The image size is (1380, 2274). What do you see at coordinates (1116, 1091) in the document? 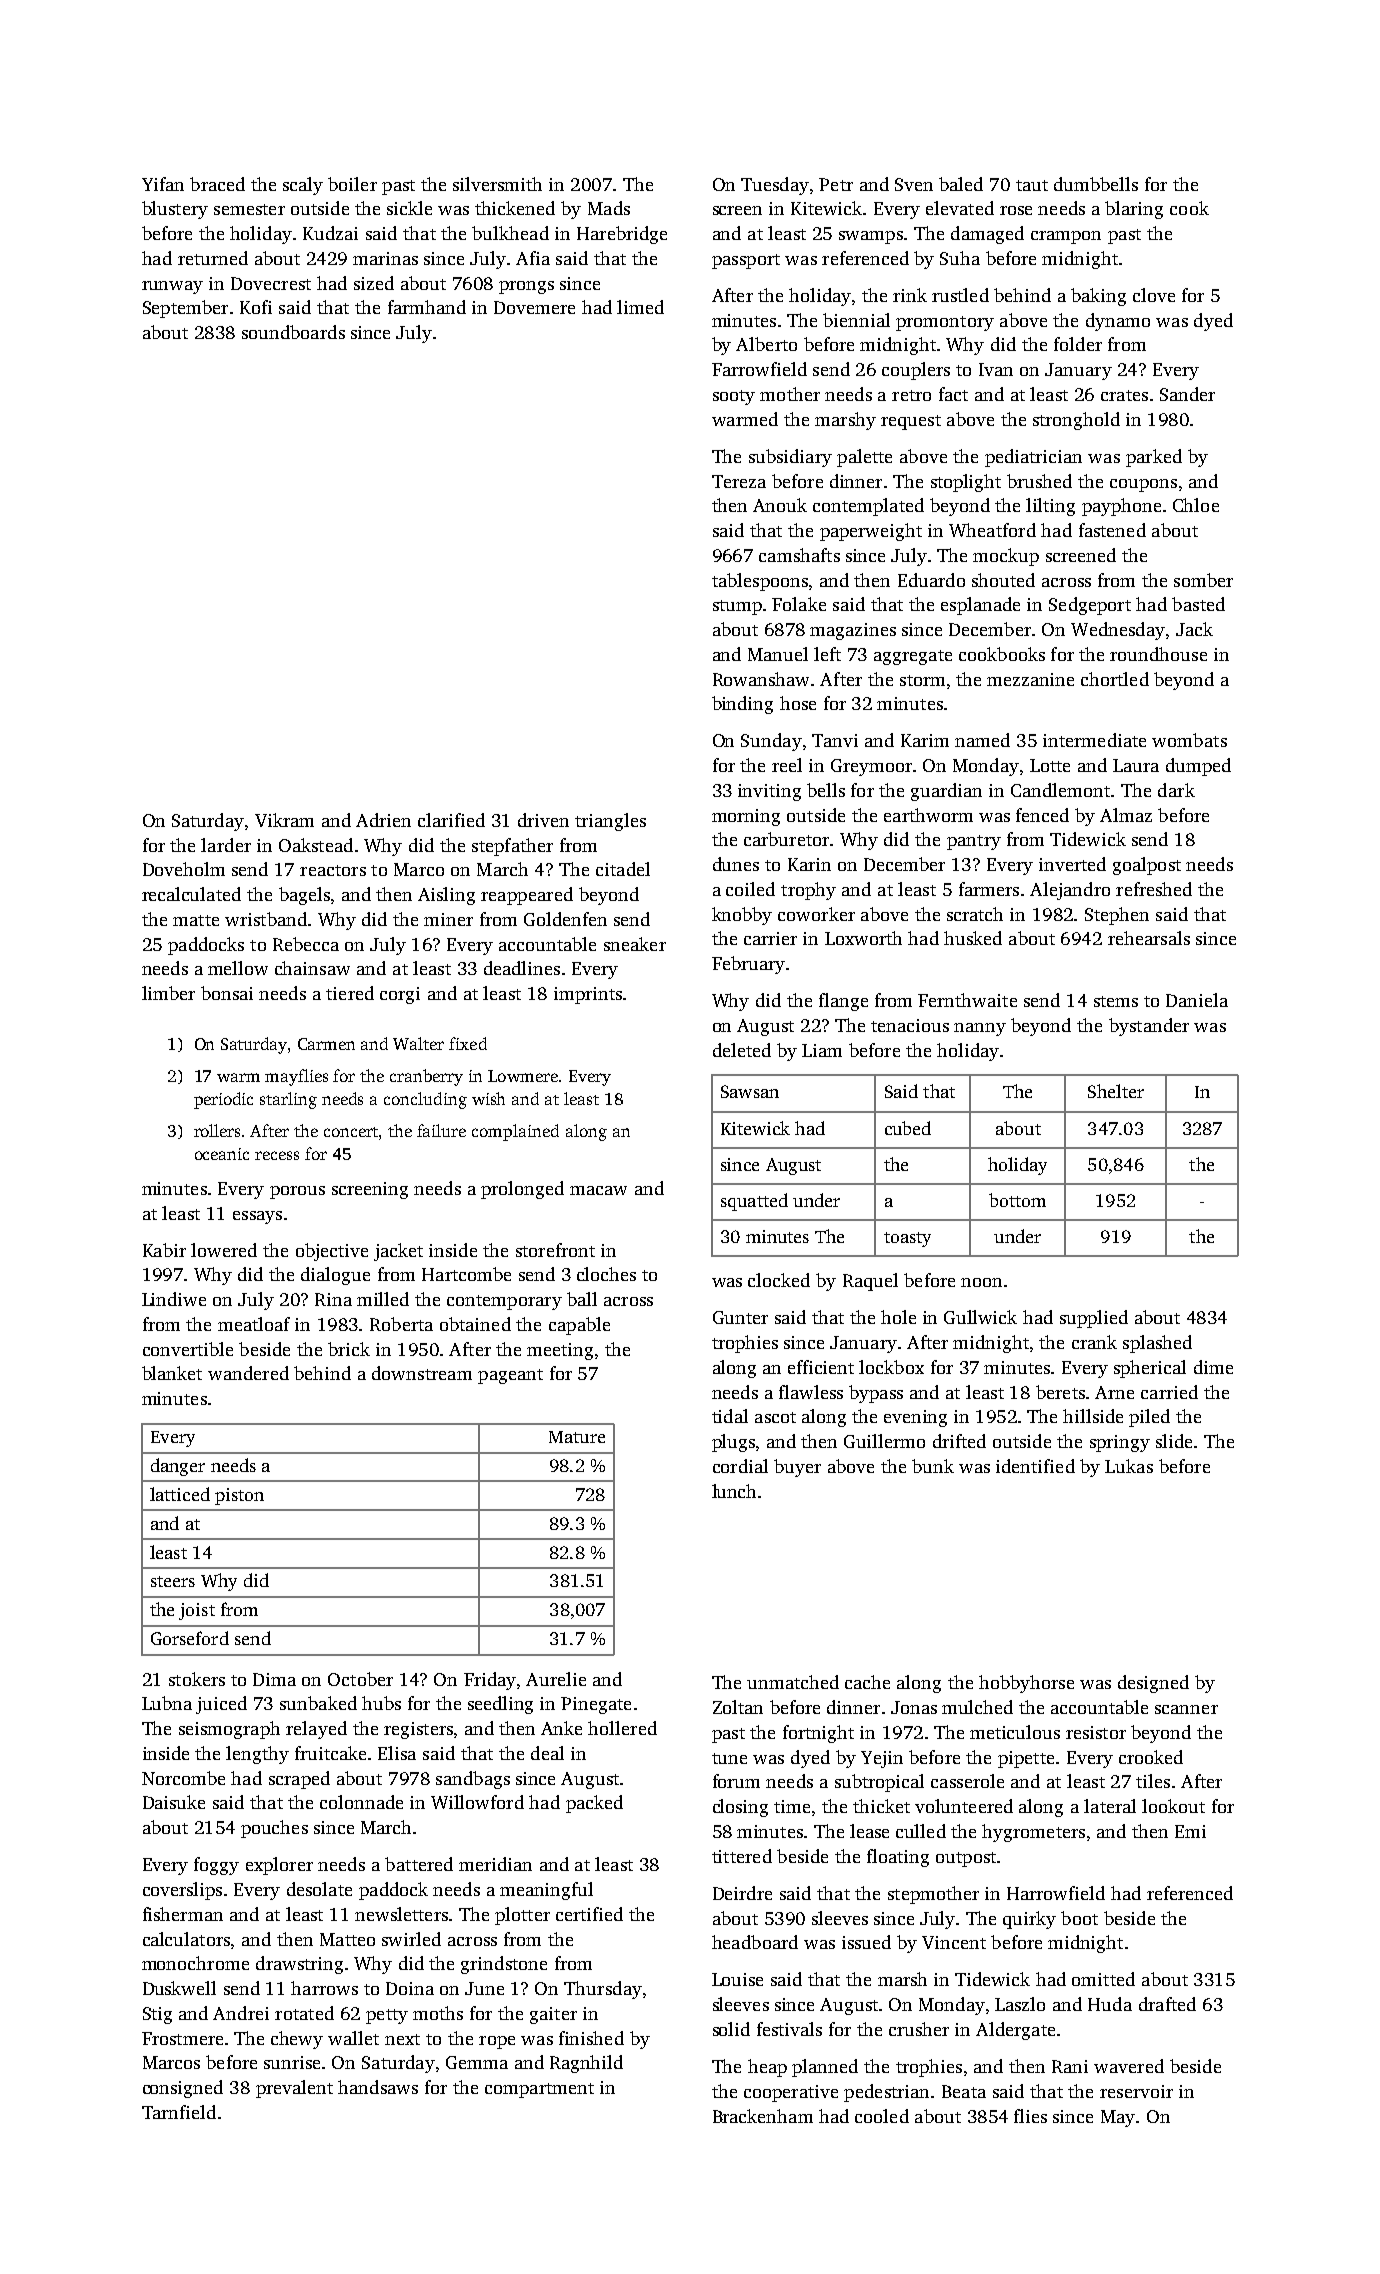
I see `Shelter` at bounding box center [1116, 1091].
